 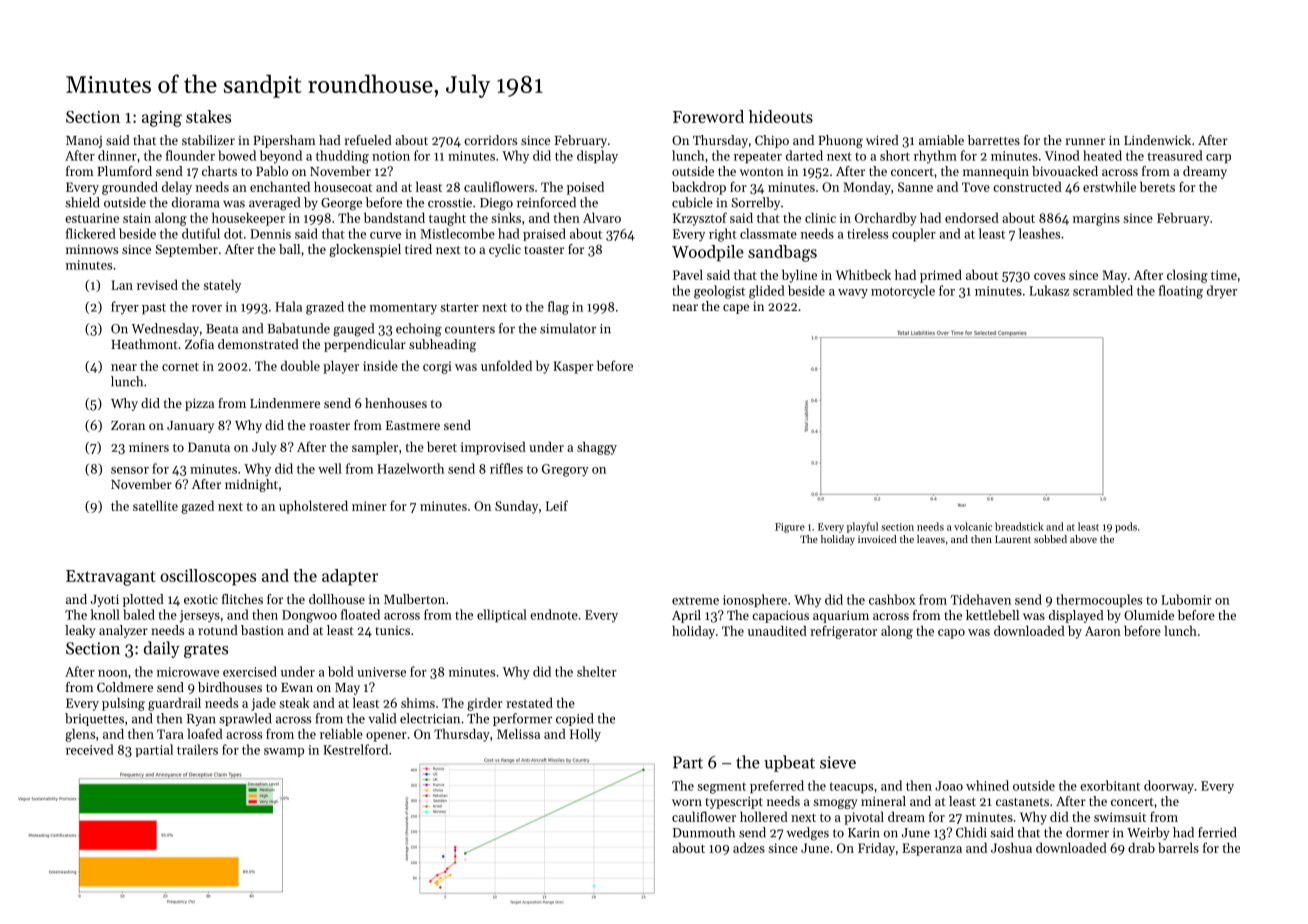 What do you see at coordinates (544, 234) in the screenshot?
I see `praised` at bounding box center [544, 234].
